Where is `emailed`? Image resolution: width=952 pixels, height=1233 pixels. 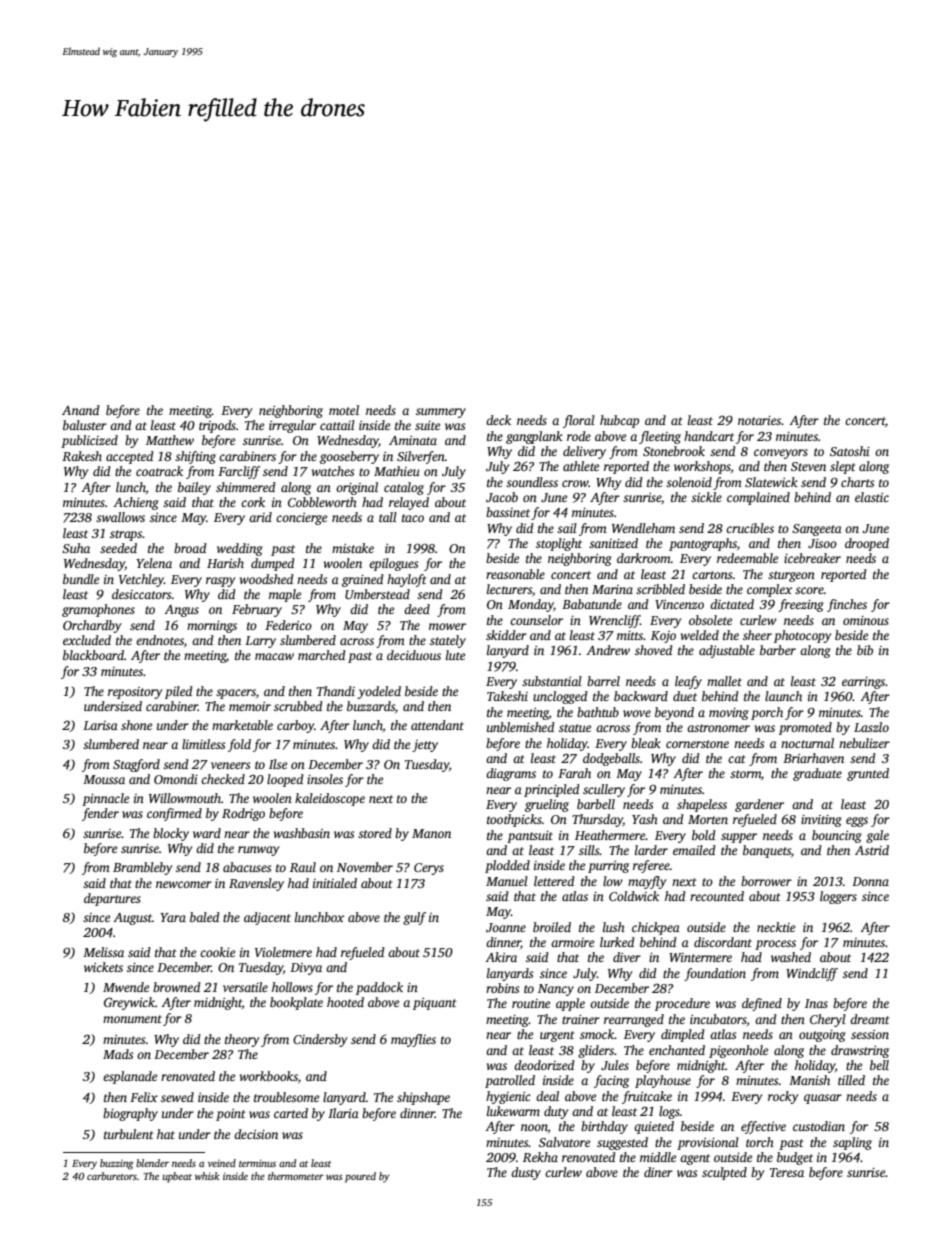
emailed is located at coordinates (694, 850).
